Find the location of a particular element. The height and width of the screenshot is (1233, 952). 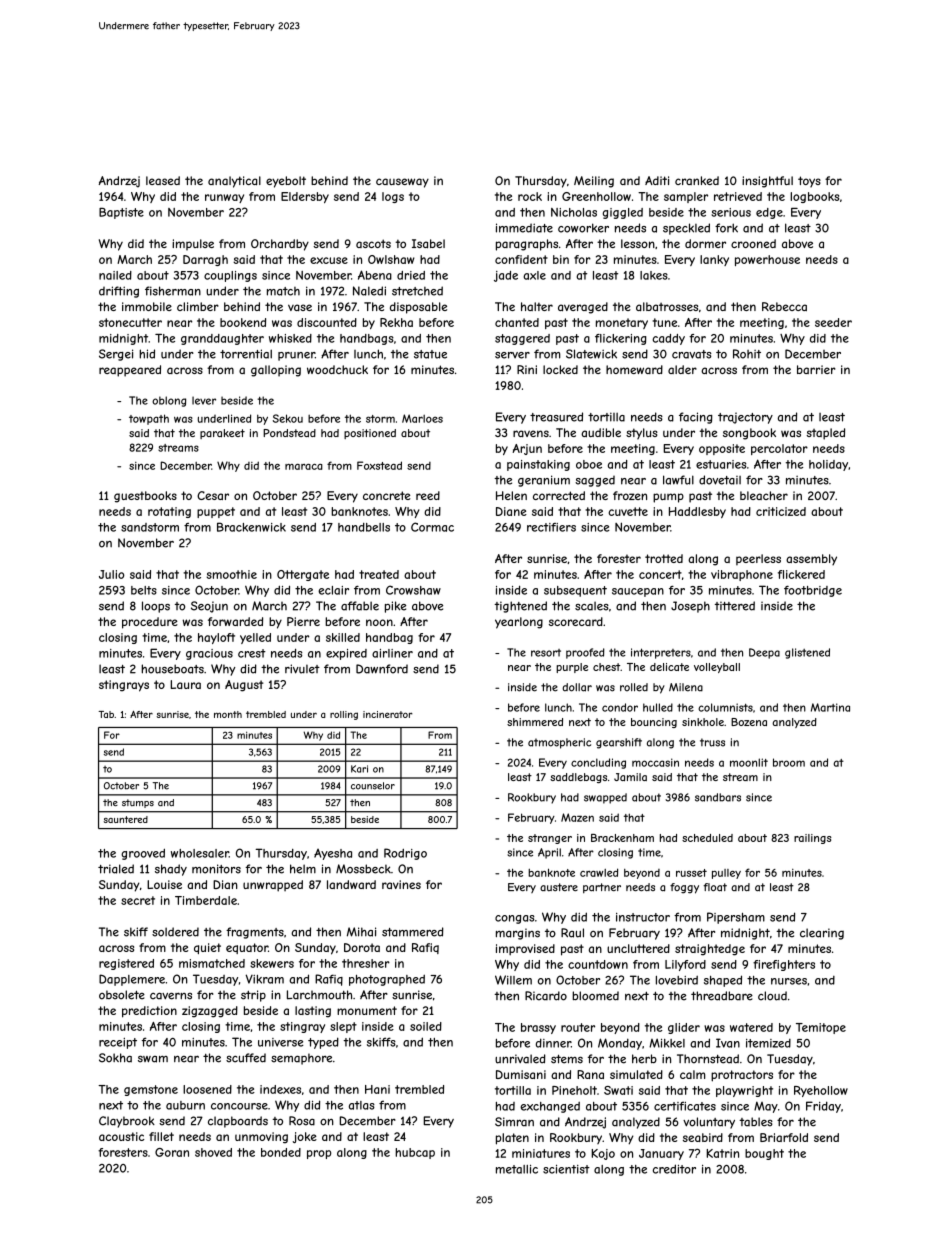

stranger is located at coordinates (550, 839).
